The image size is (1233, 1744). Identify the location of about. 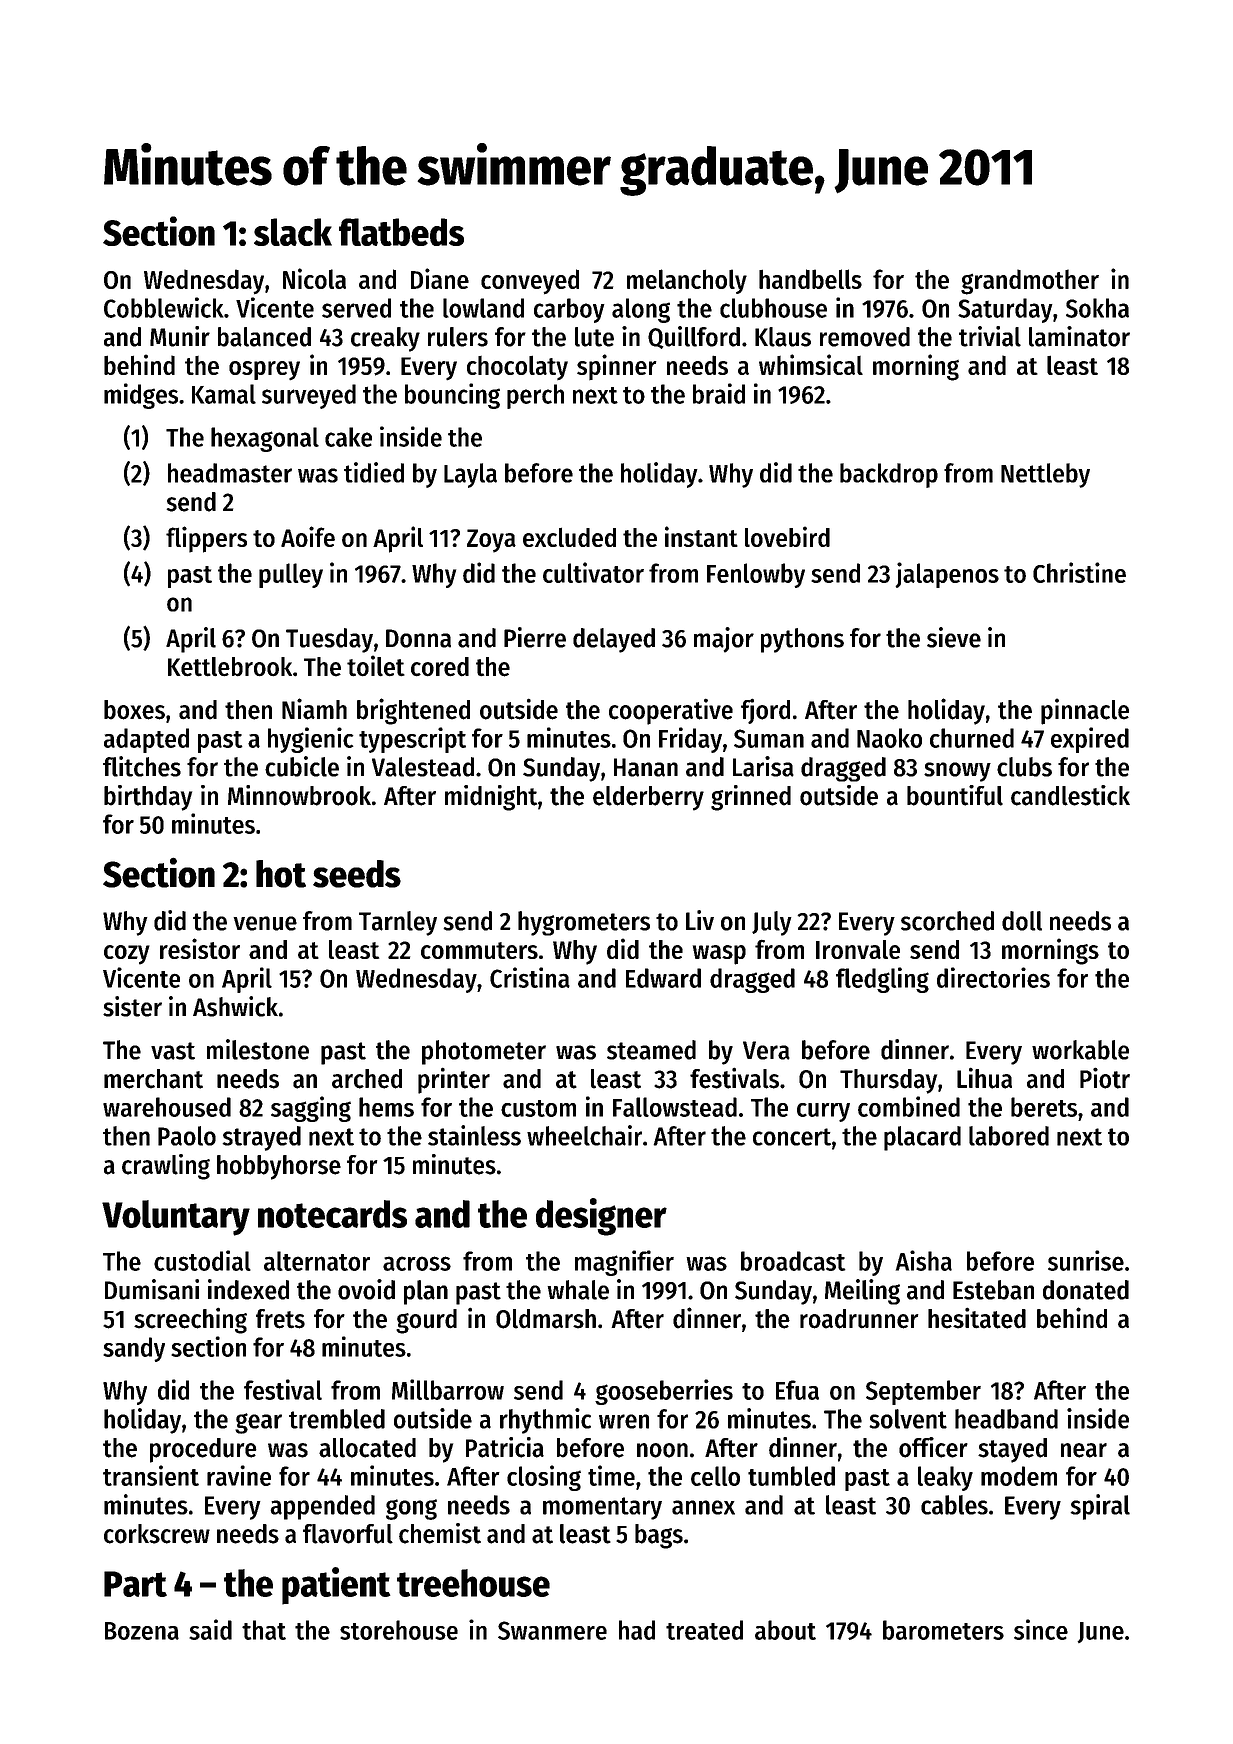
(785, 1630).
